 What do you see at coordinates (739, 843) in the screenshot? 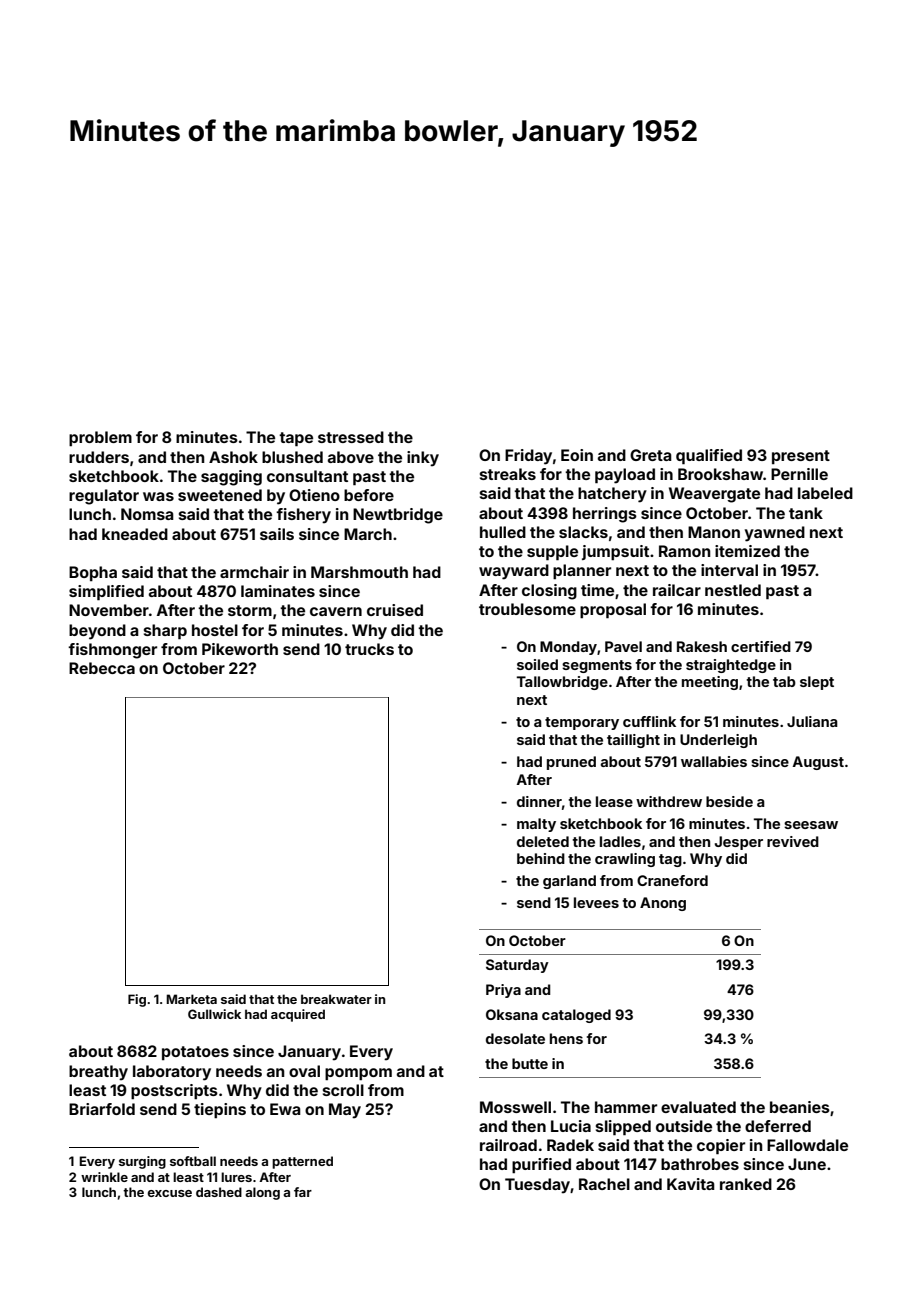
I see `Jesper` at bounding box center [739, 843].
